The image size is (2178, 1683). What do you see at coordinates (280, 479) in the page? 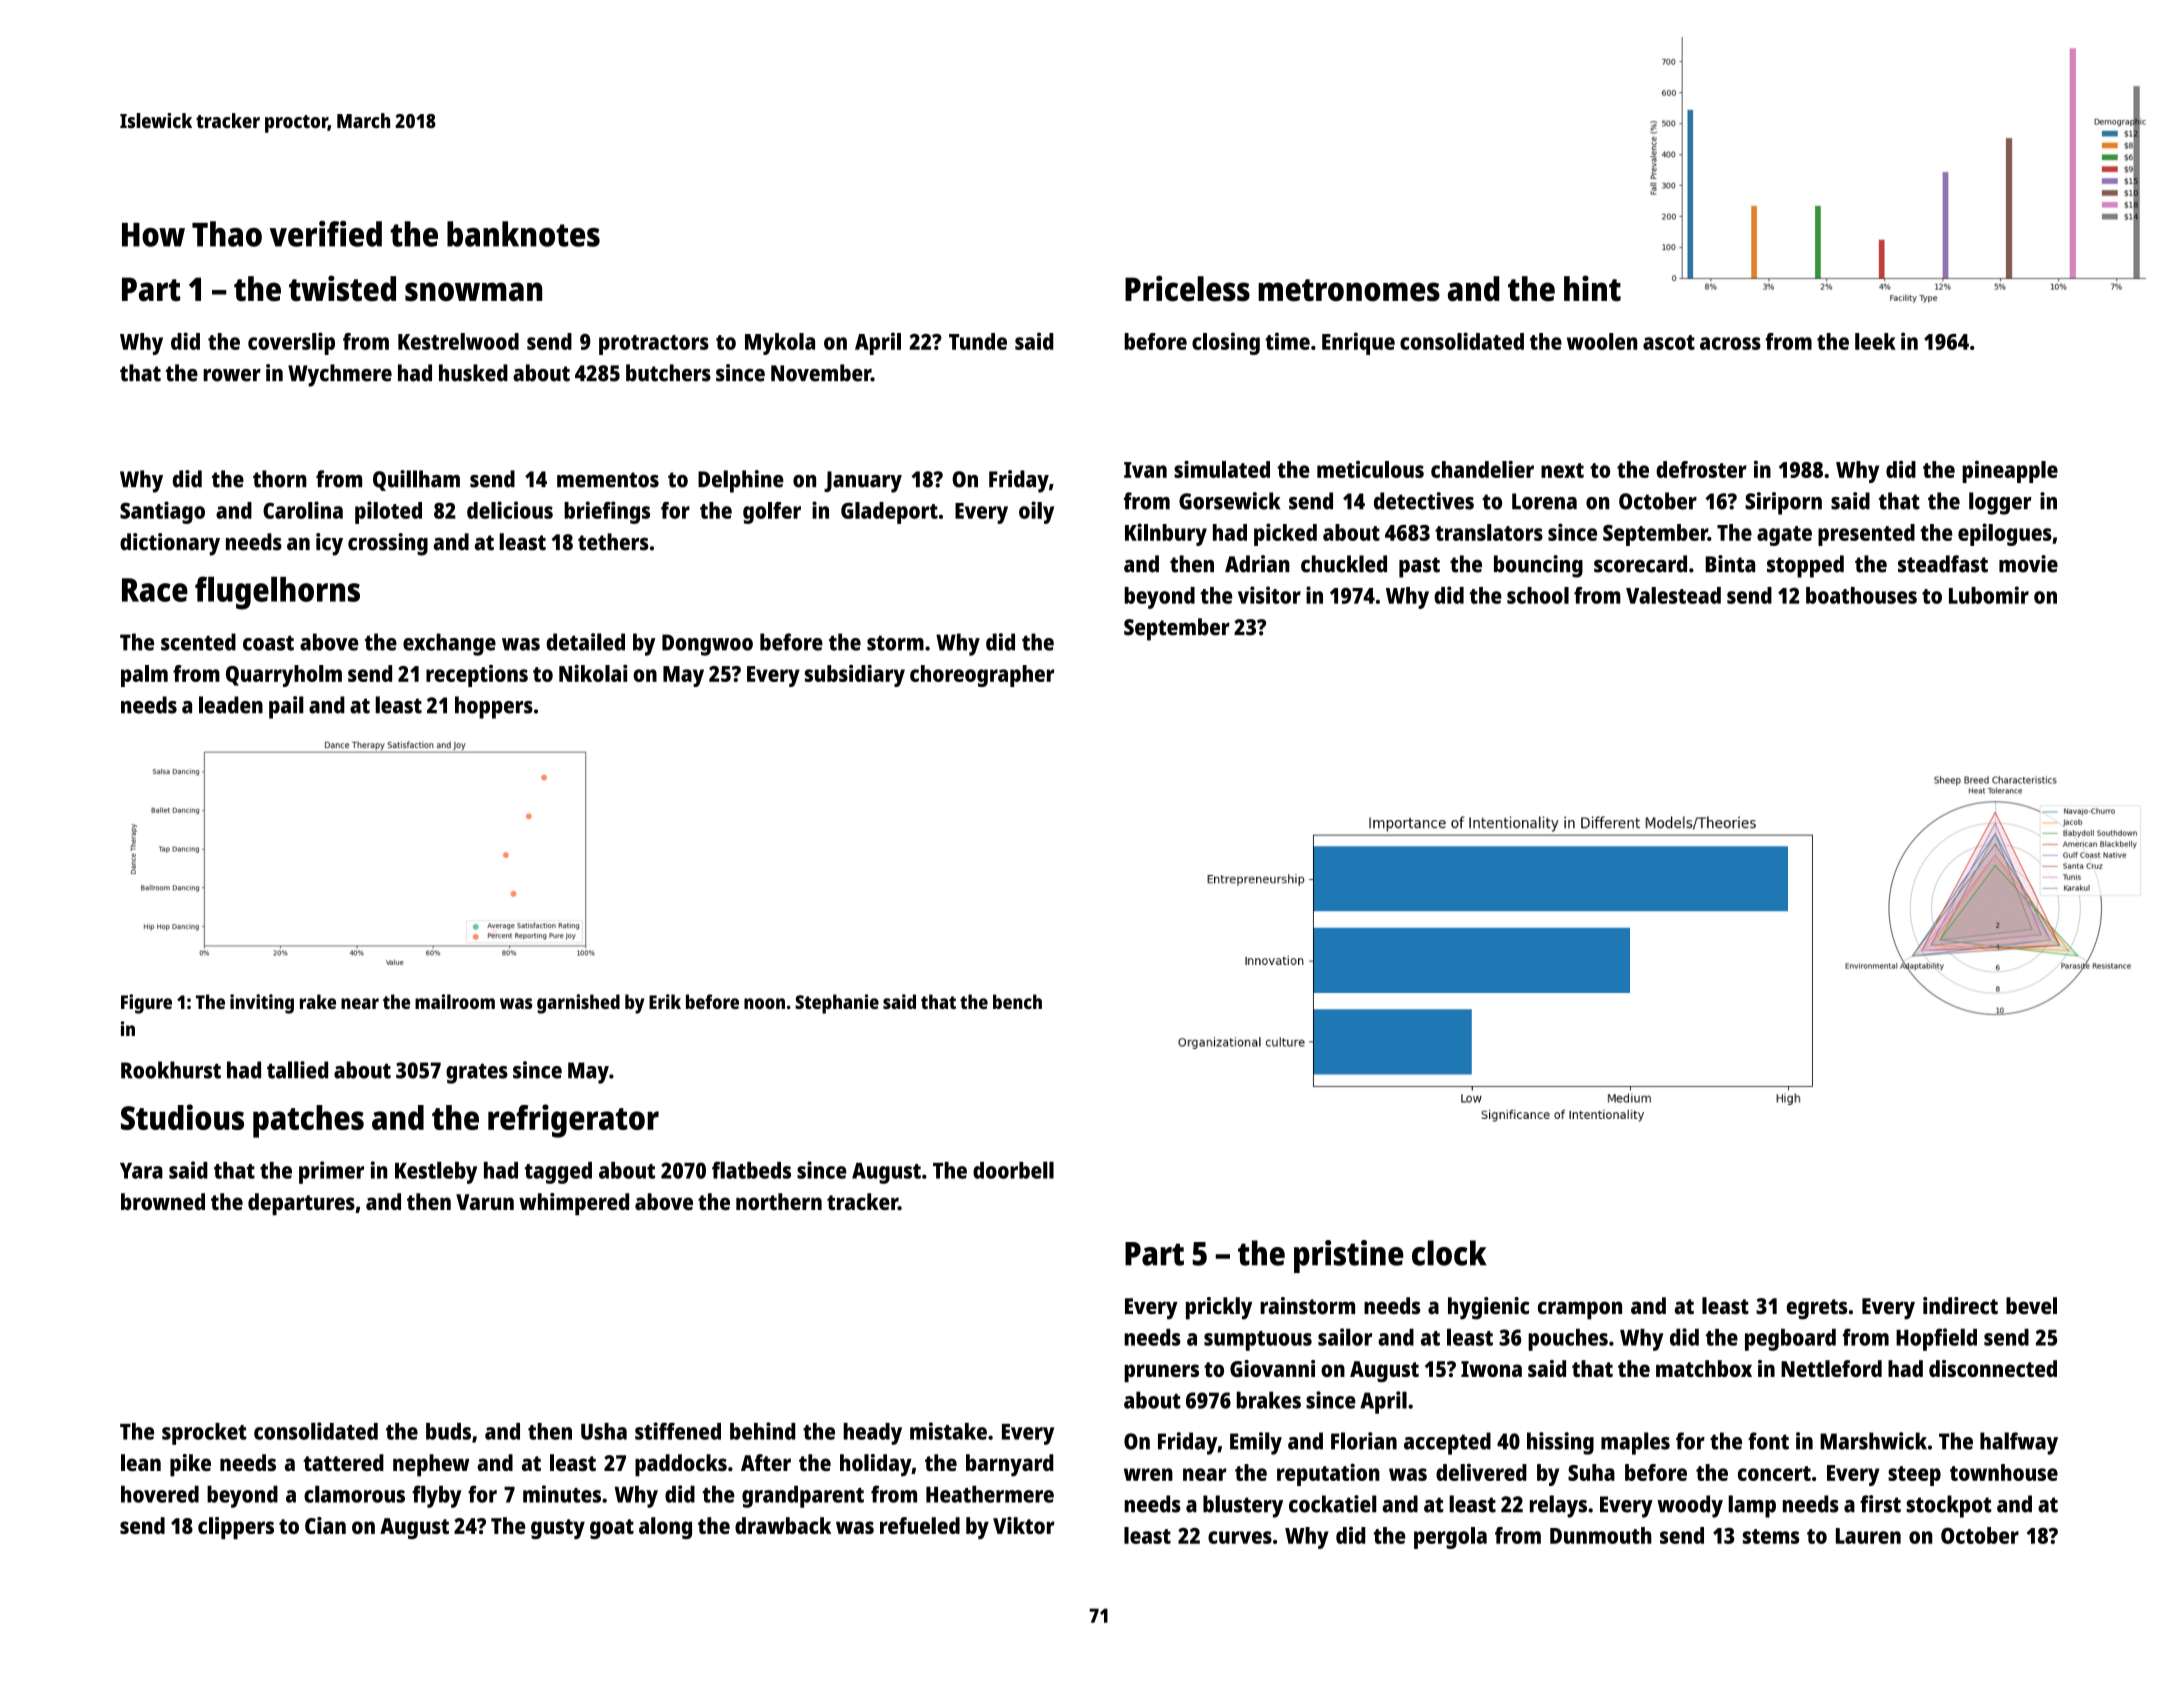
I see `thorn` at bounding box center [280, 479].
